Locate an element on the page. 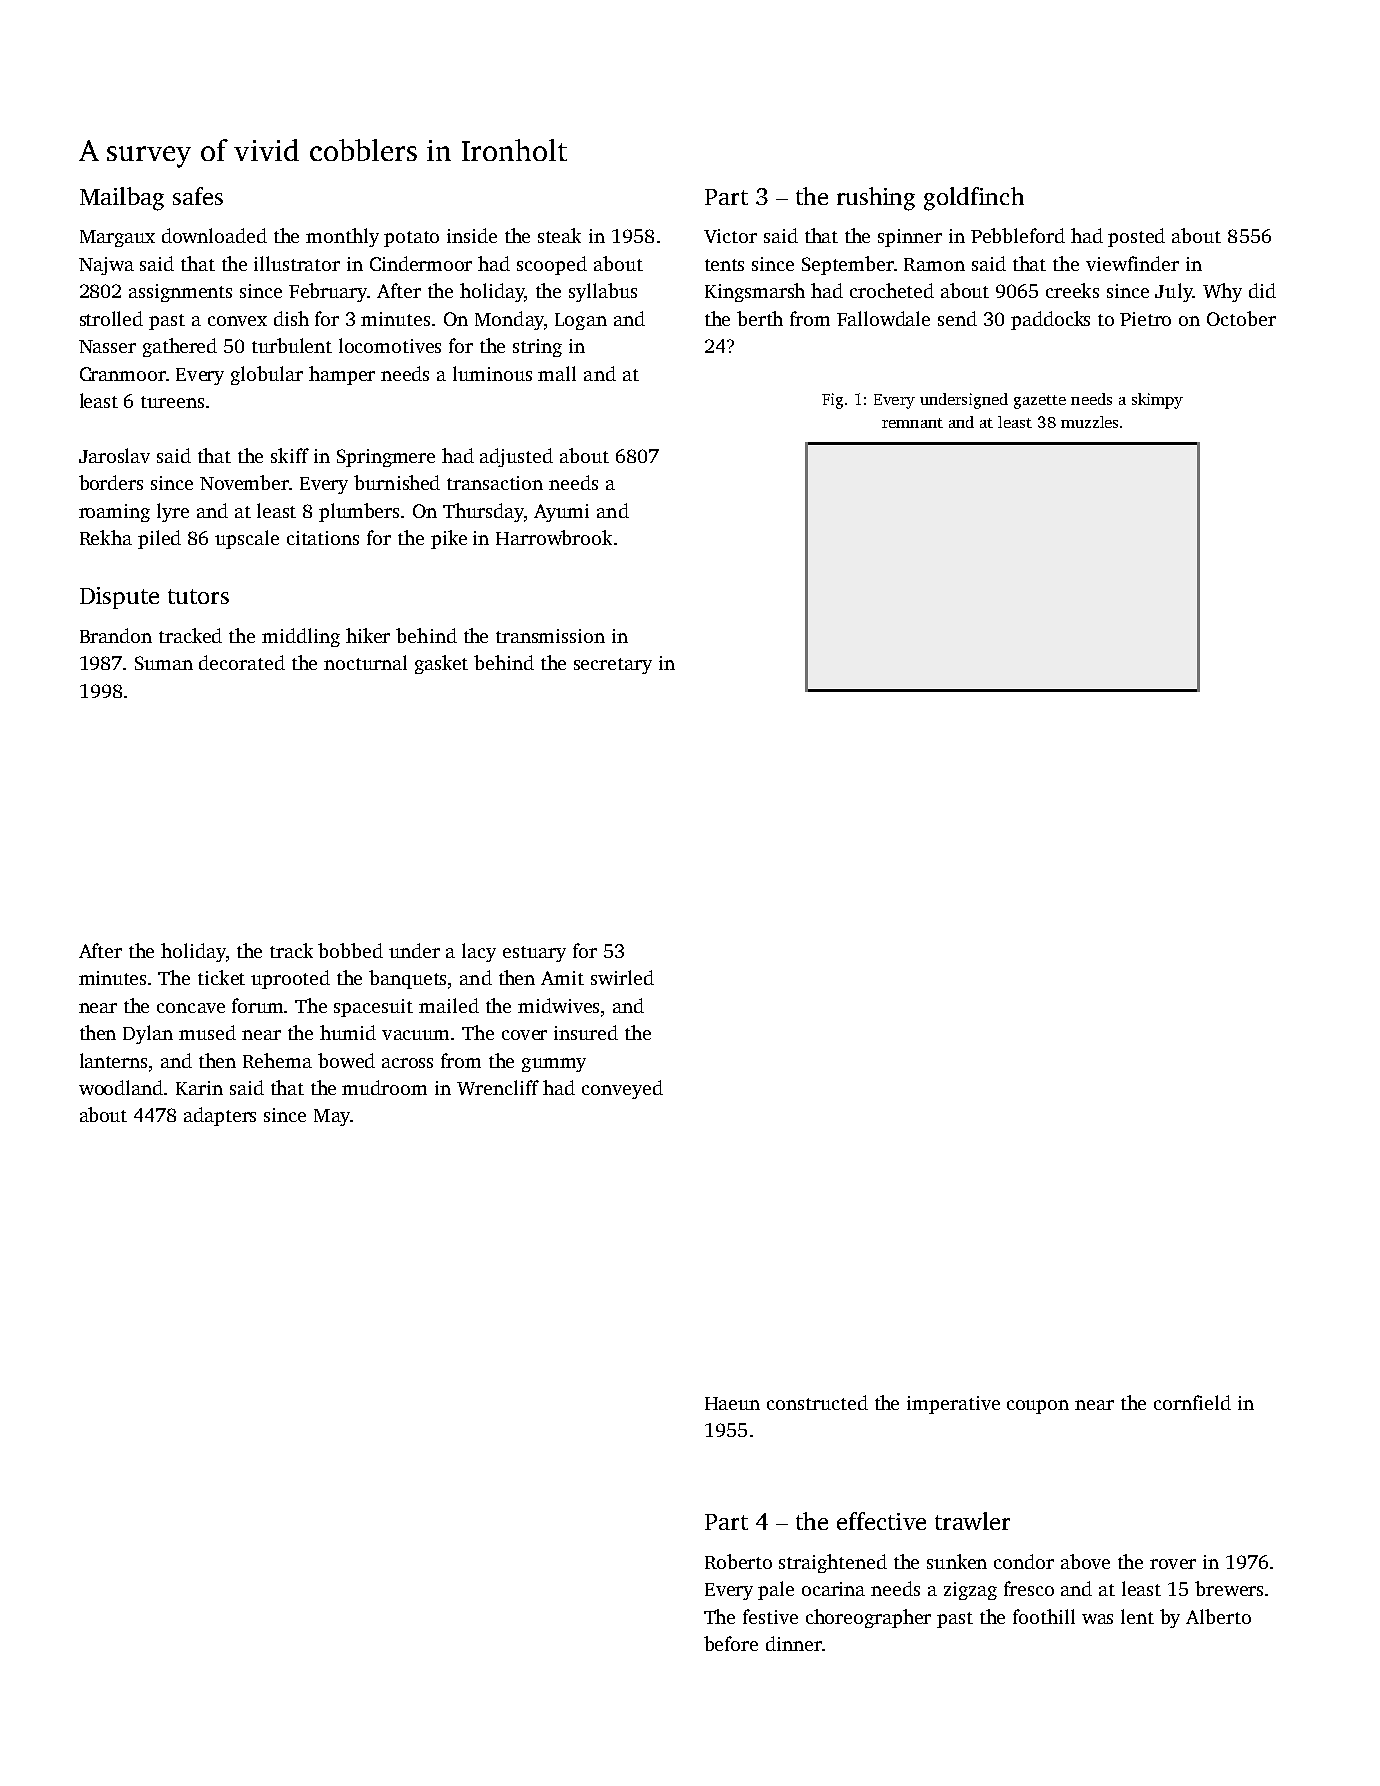 The image size is (1380, 1786). Why is located at coordinates (1222, 292).
